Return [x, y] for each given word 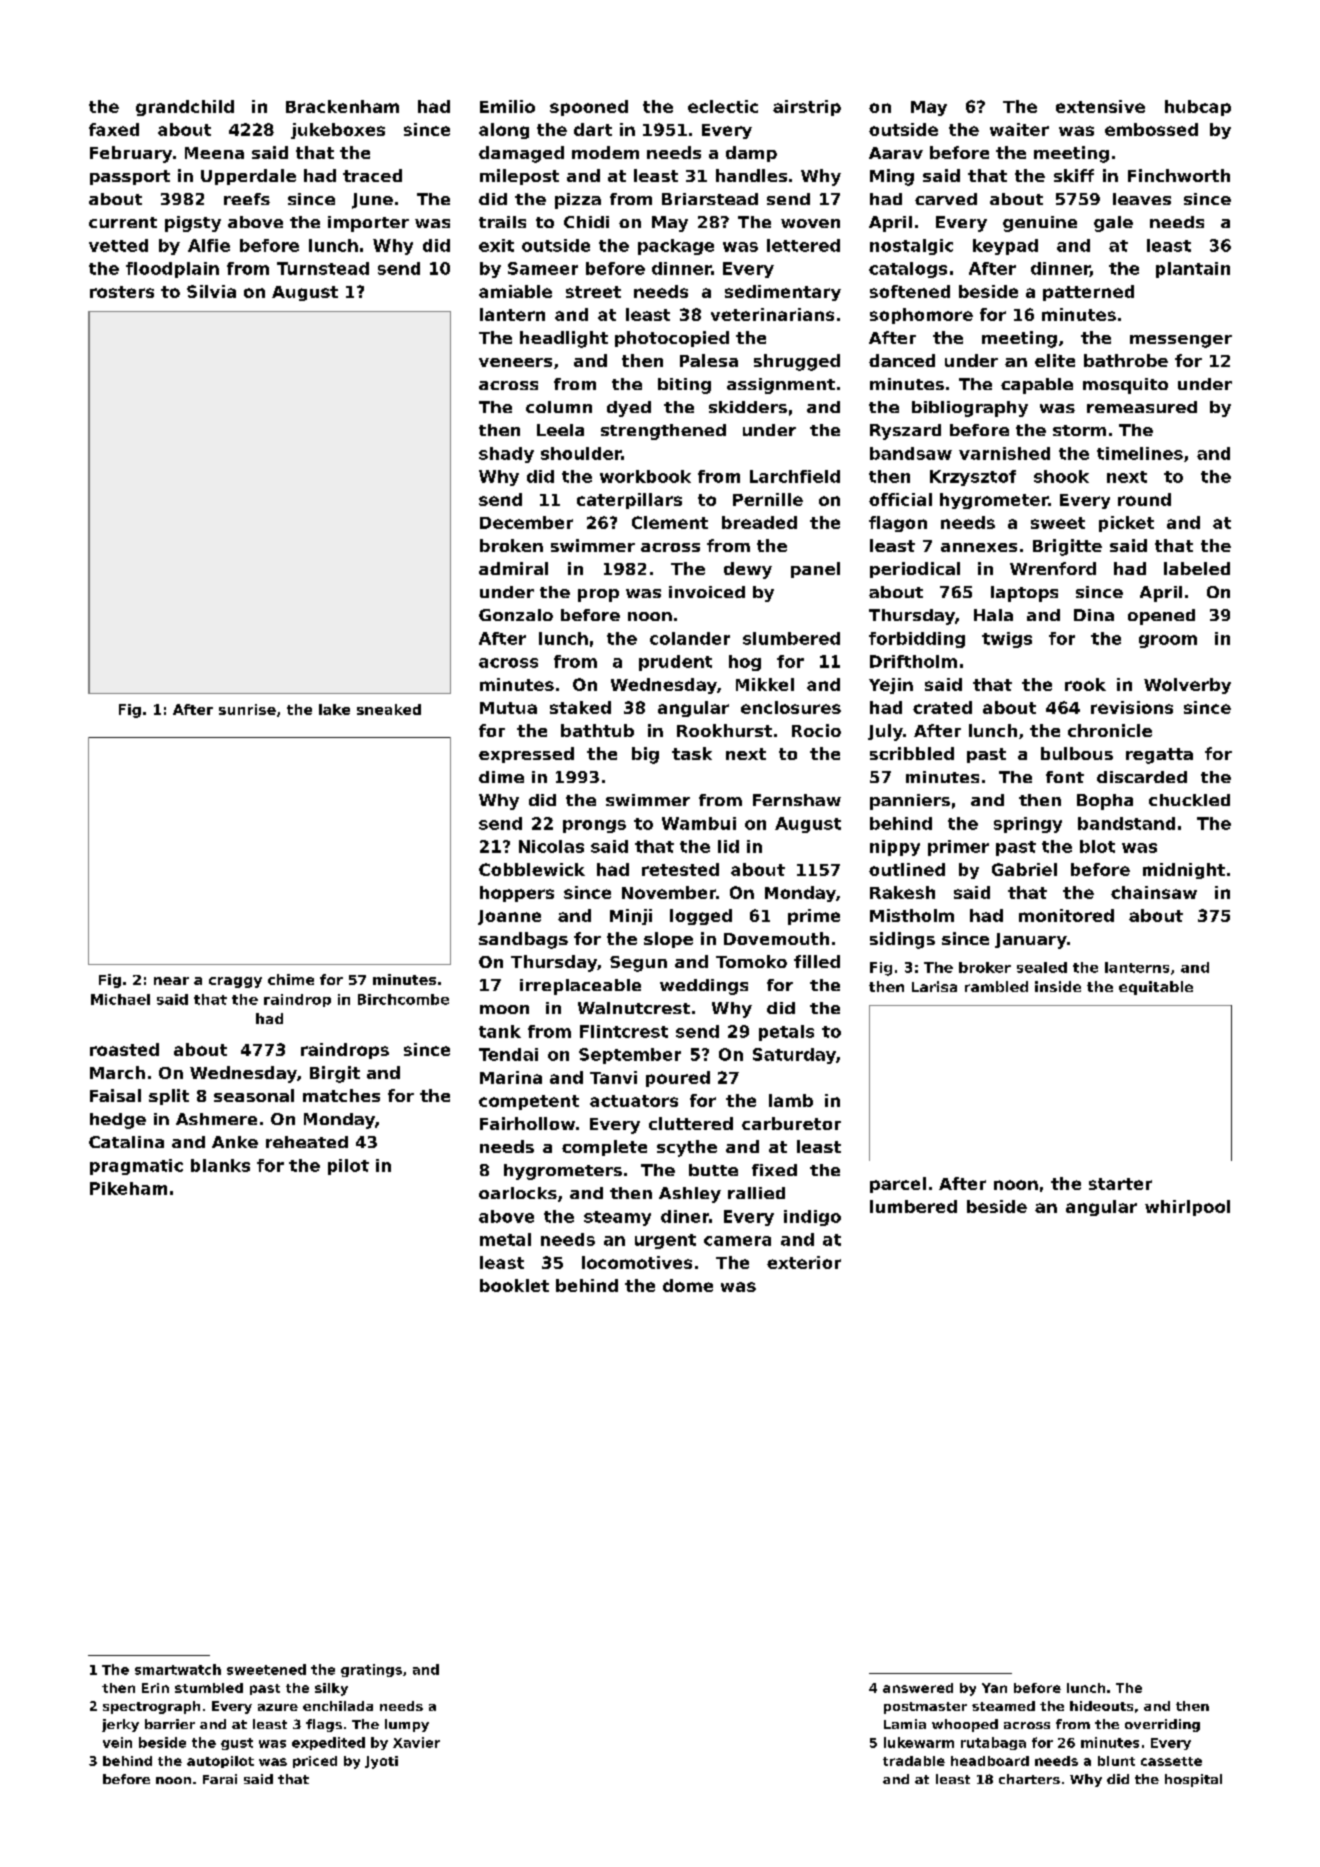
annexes [979, 547]
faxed [114, 129]
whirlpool [1187, 1208]
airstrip [807, 108]
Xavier [416, 1742]
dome [688, 1285]
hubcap [1198, 108]
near [171, 981]
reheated [307, 1142]
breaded [759, 522]
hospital [1193, 1780]
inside [1058, 986]
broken [511, 545]
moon [504, 1009]
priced [315, 1762]
